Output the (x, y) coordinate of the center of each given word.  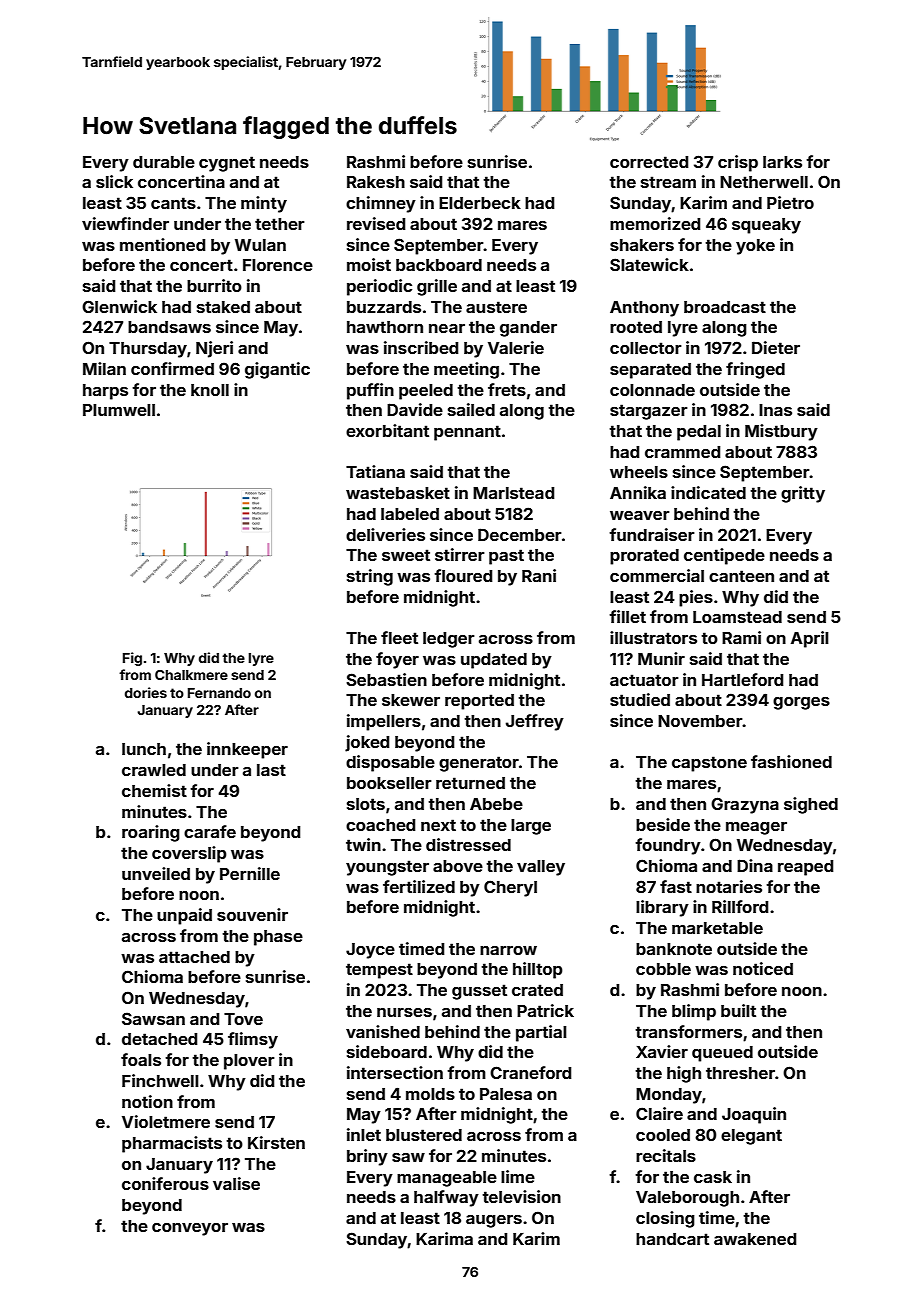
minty (264, 204)
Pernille (250, 873)
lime (518, 1176)
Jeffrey (535, 722)
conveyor (190, 1229)
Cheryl (510, 888)
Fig (132, 659)
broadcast (725, 307)
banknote (674, 949)
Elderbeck (480, 203)
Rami (741, 637)
